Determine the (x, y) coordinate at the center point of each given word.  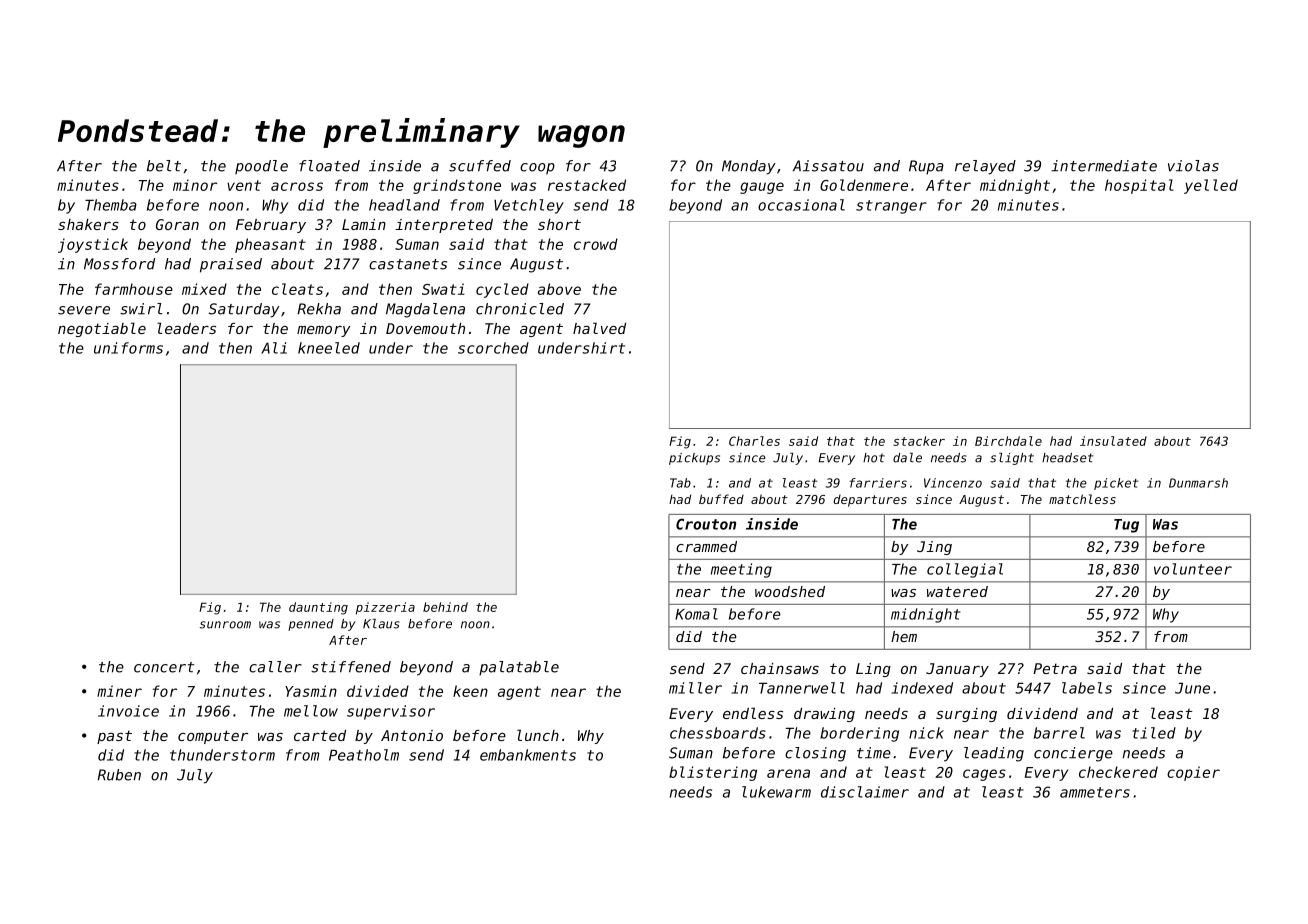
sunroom (225, 625)
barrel (1059, 733)
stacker (919, 441)
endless (753, 713)
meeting (741, 570)
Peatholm (364, 755)
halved (599, 328)
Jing (934, 548)
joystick (93, 245)
